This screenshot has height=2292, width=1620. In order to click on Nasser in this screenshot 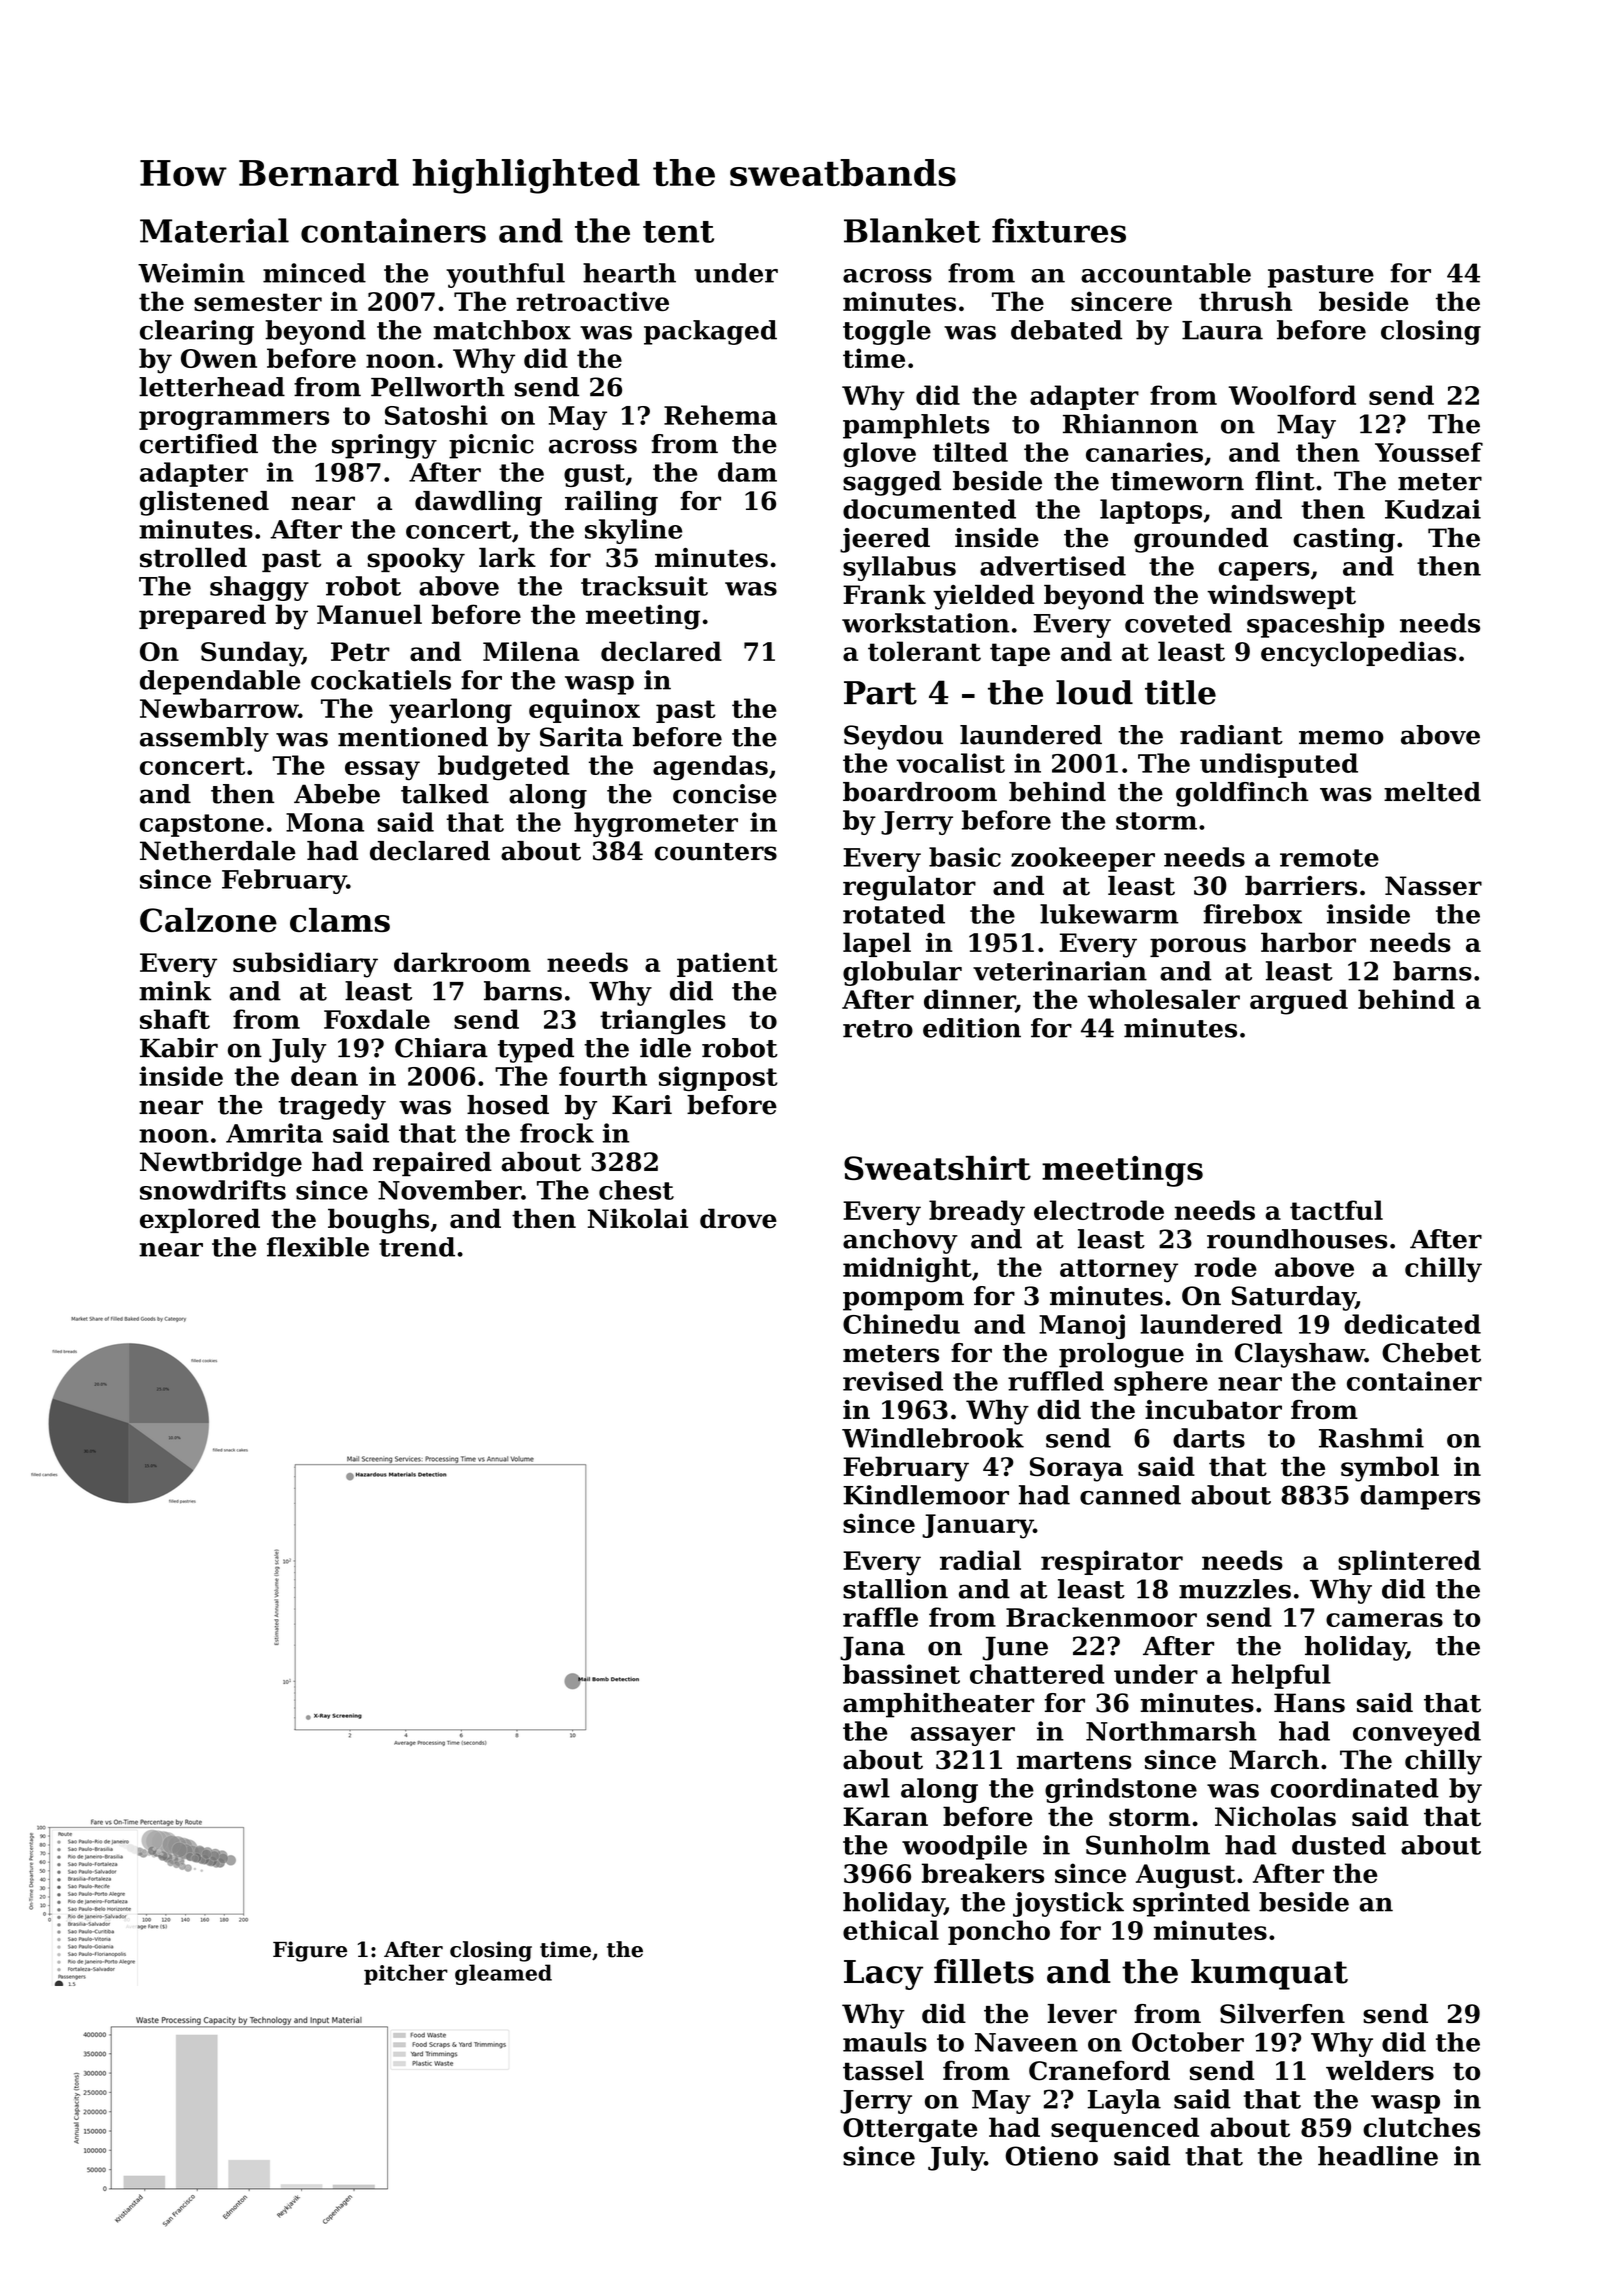, I will do `click(1433, 886)`.
